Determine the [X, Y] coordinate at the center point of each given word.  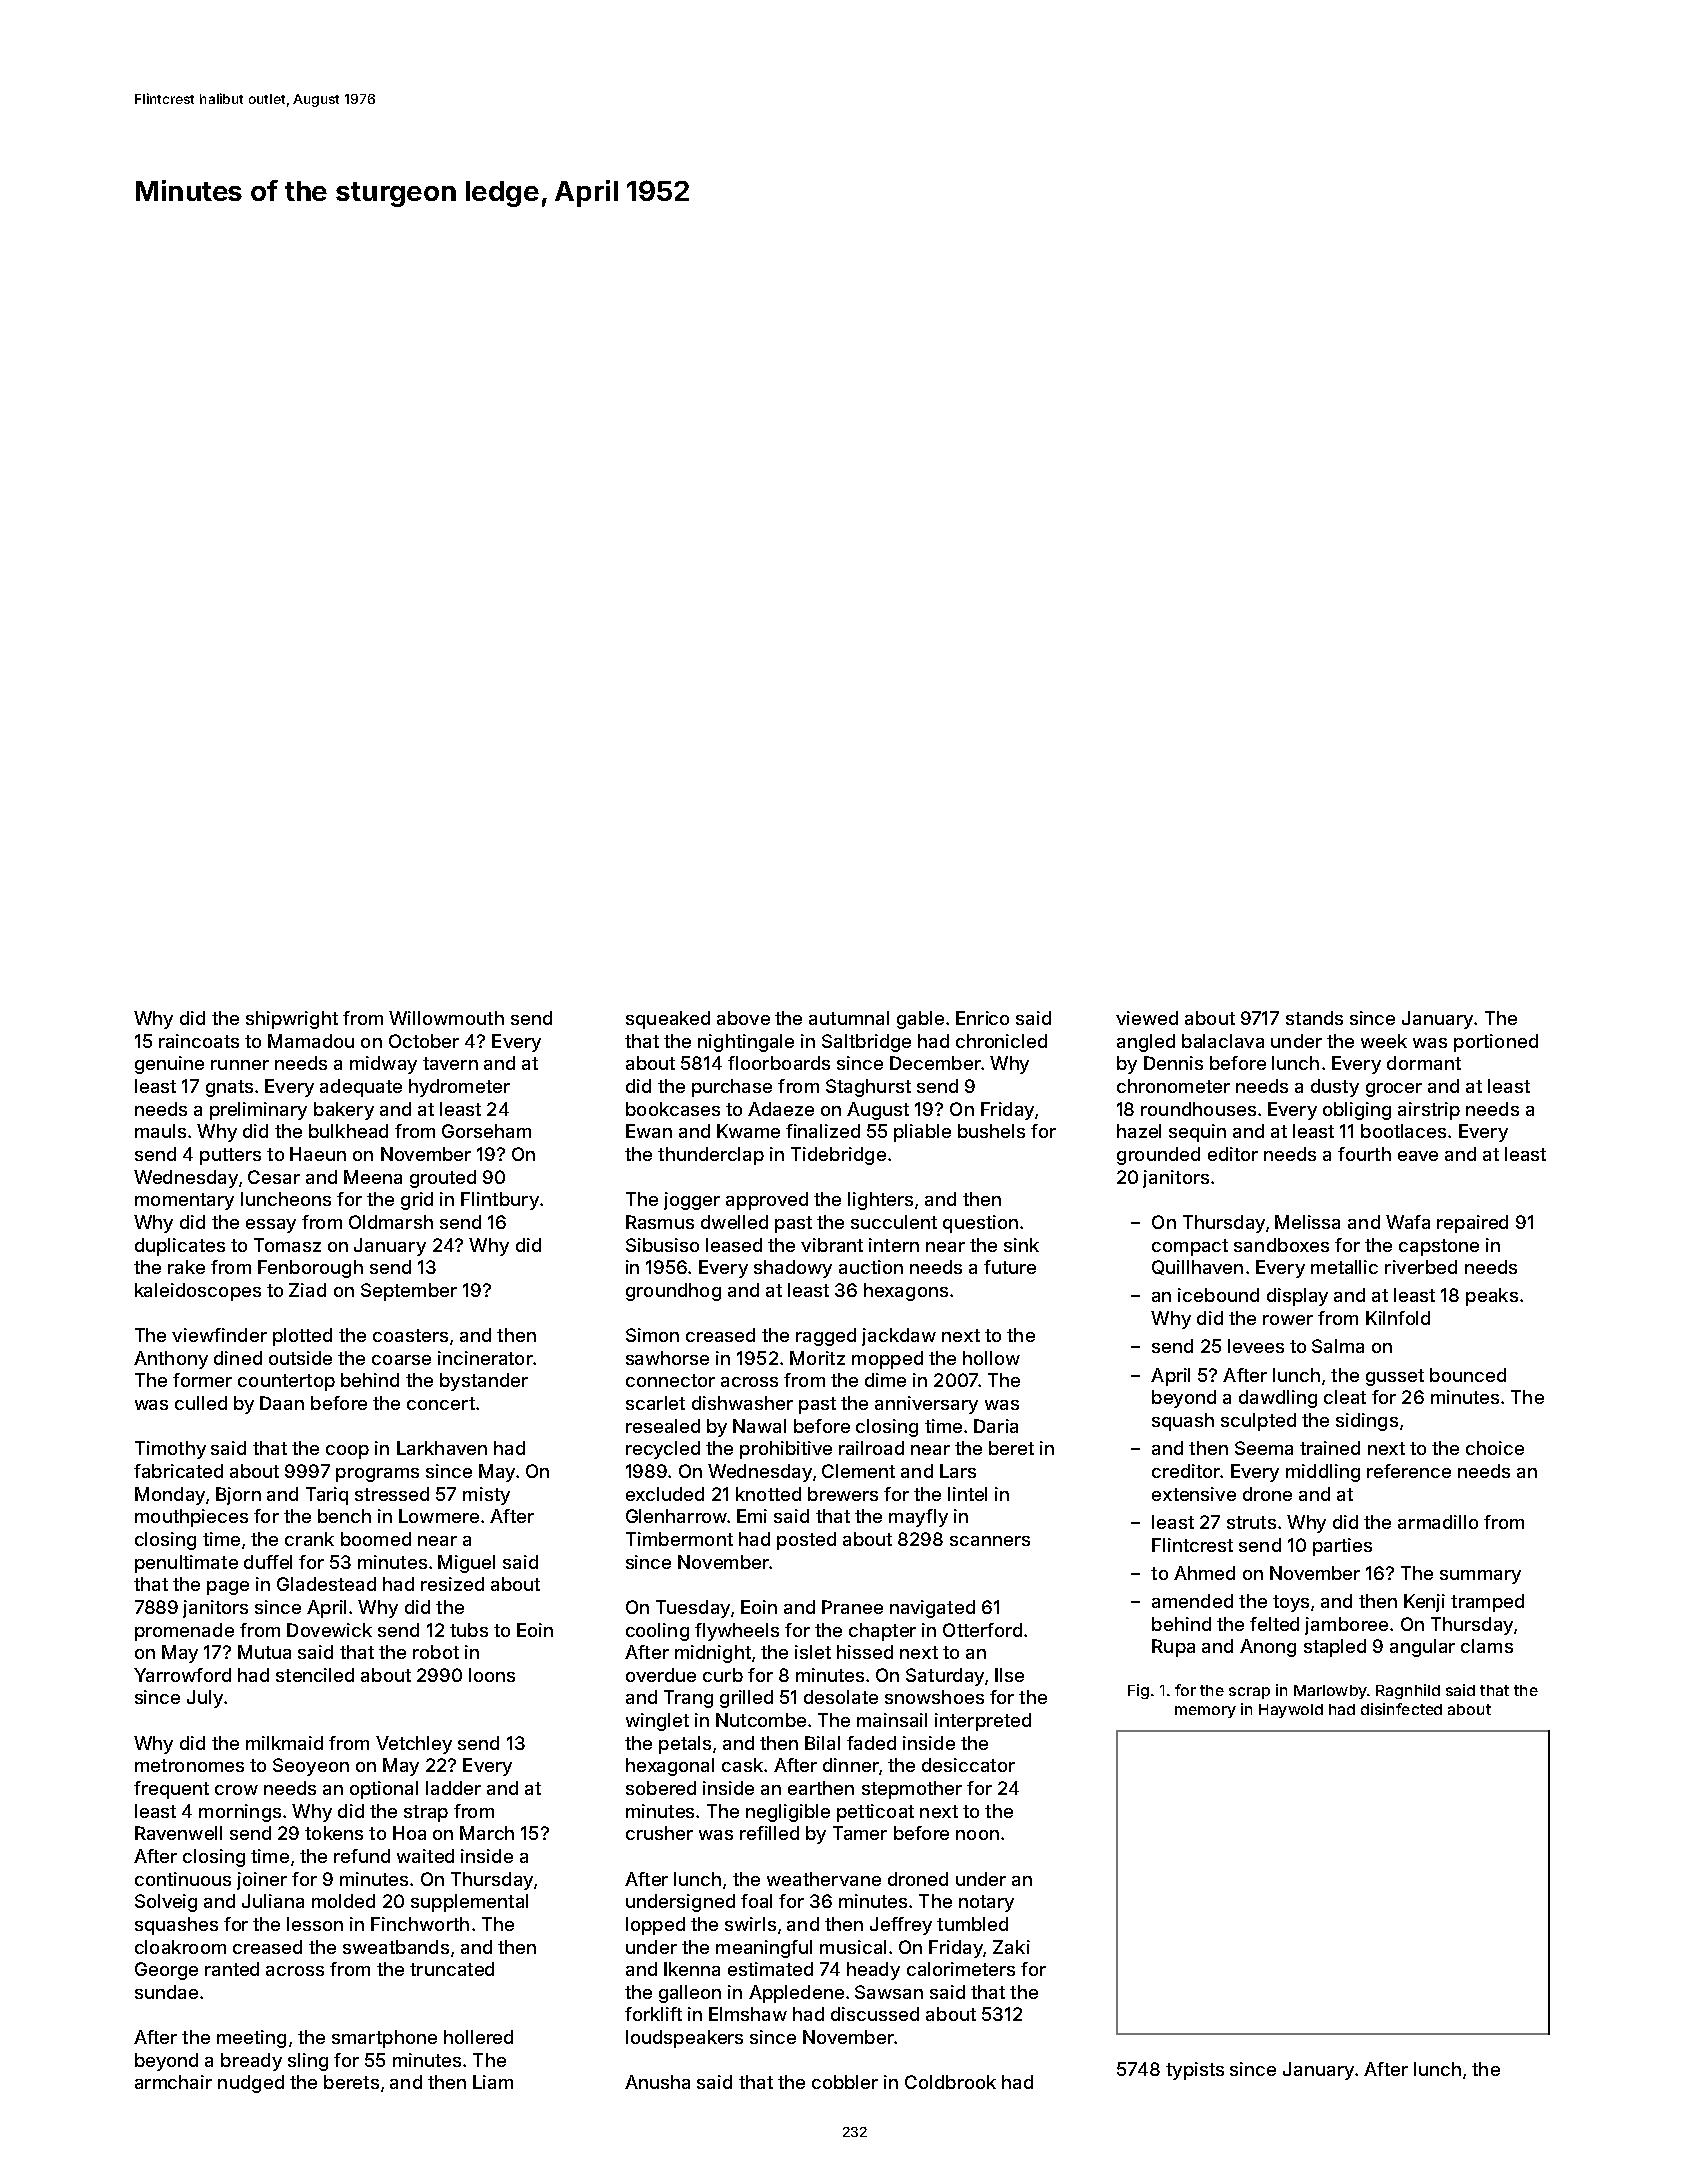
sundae [166, 1992]
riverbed [1421, 1267]
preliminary [258, 1111]
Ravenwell [178, 1833]
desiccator [968, 1765]
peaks [1492, 1297]
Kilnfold [1398, 1318]
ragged [826, 1337]
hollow [991, 1358]
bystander [484, 1382]
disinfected [1401, 1709]
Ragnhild [1408, 1691]
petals [685, 1745]
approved [767, 1201]
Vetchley [414, 1745]
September [409, 1292]
